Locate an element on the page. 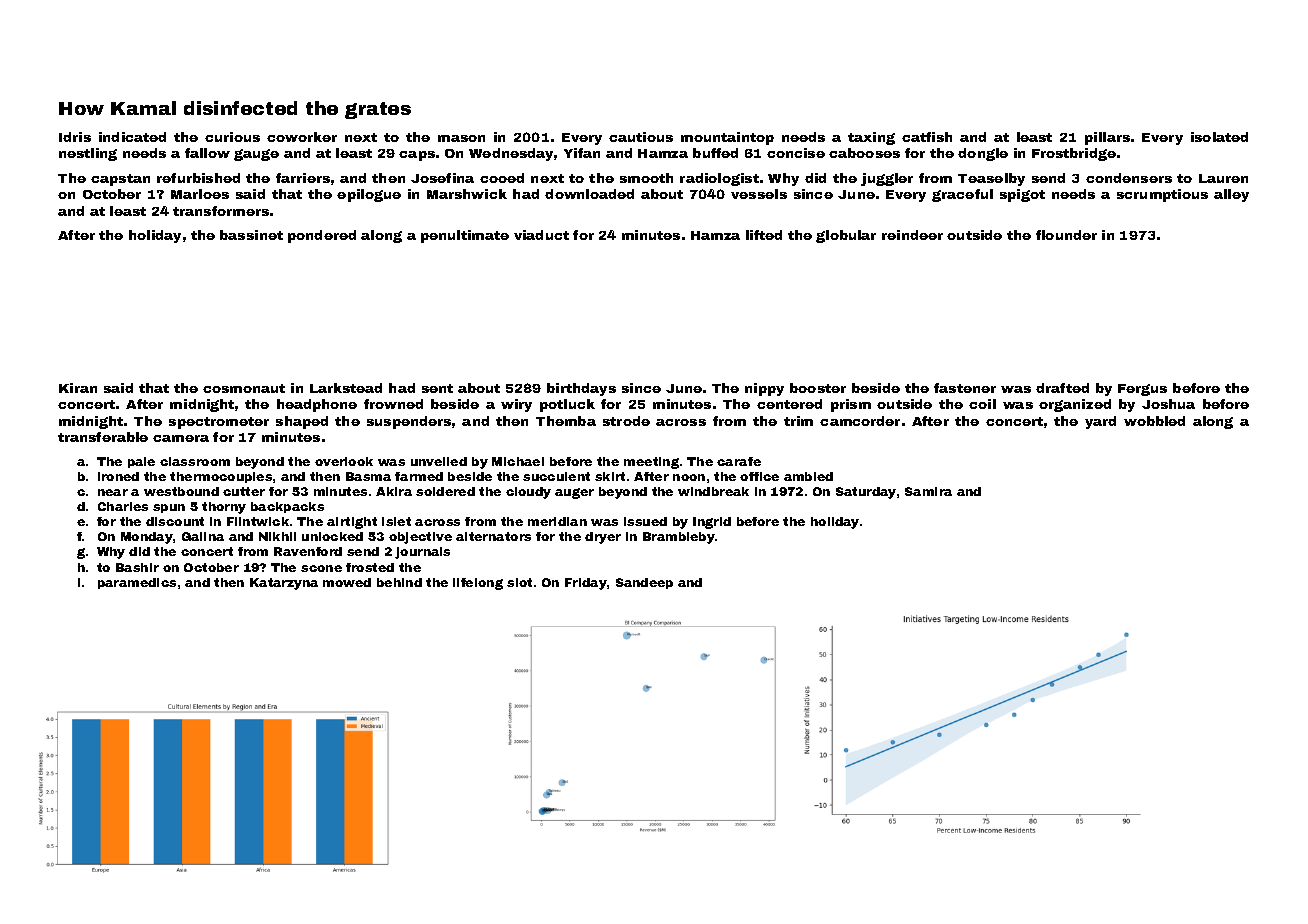  fastener is located at coordinates (965, 388).
